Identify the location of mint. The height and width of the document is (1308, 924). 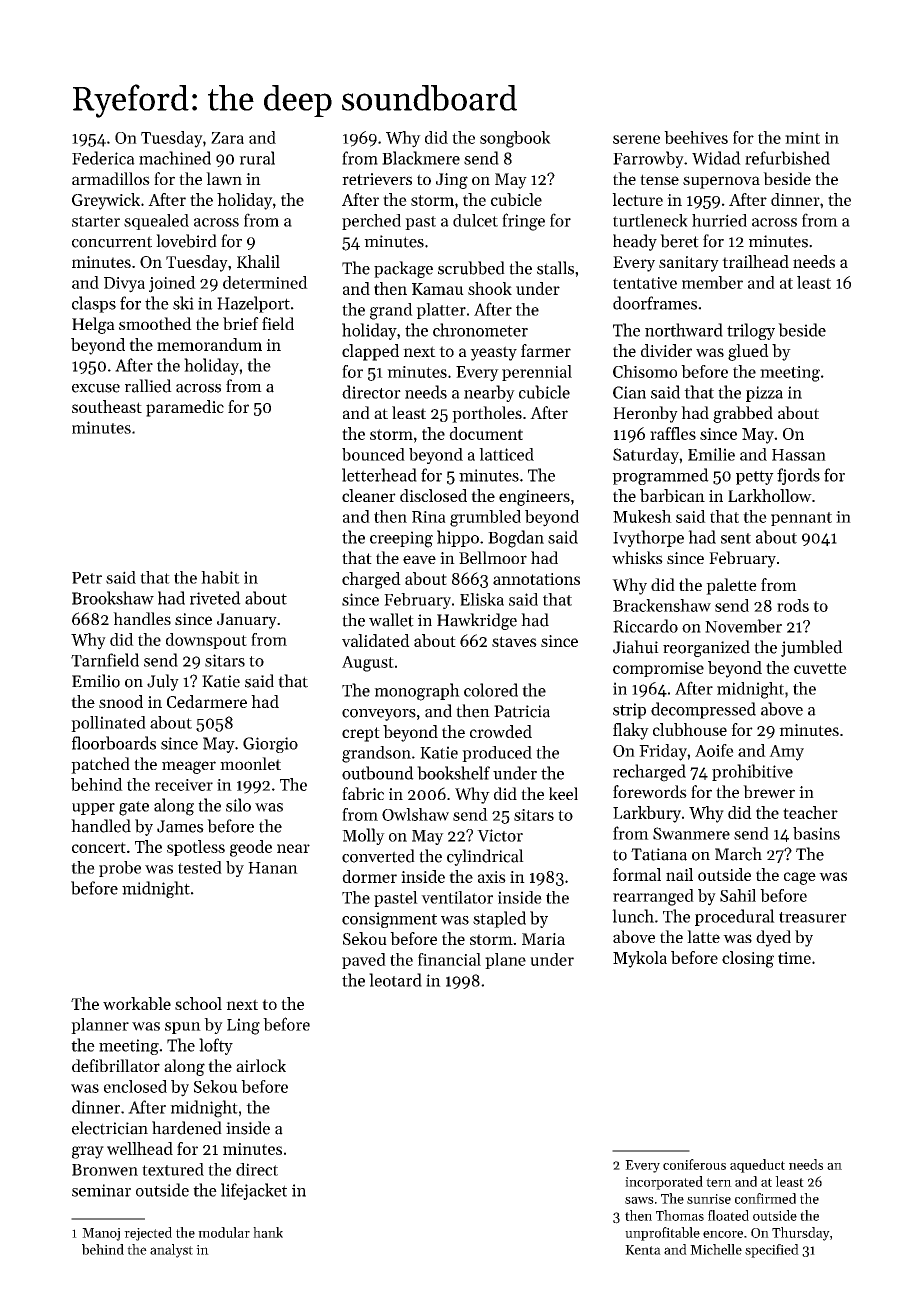
(802, 138).
